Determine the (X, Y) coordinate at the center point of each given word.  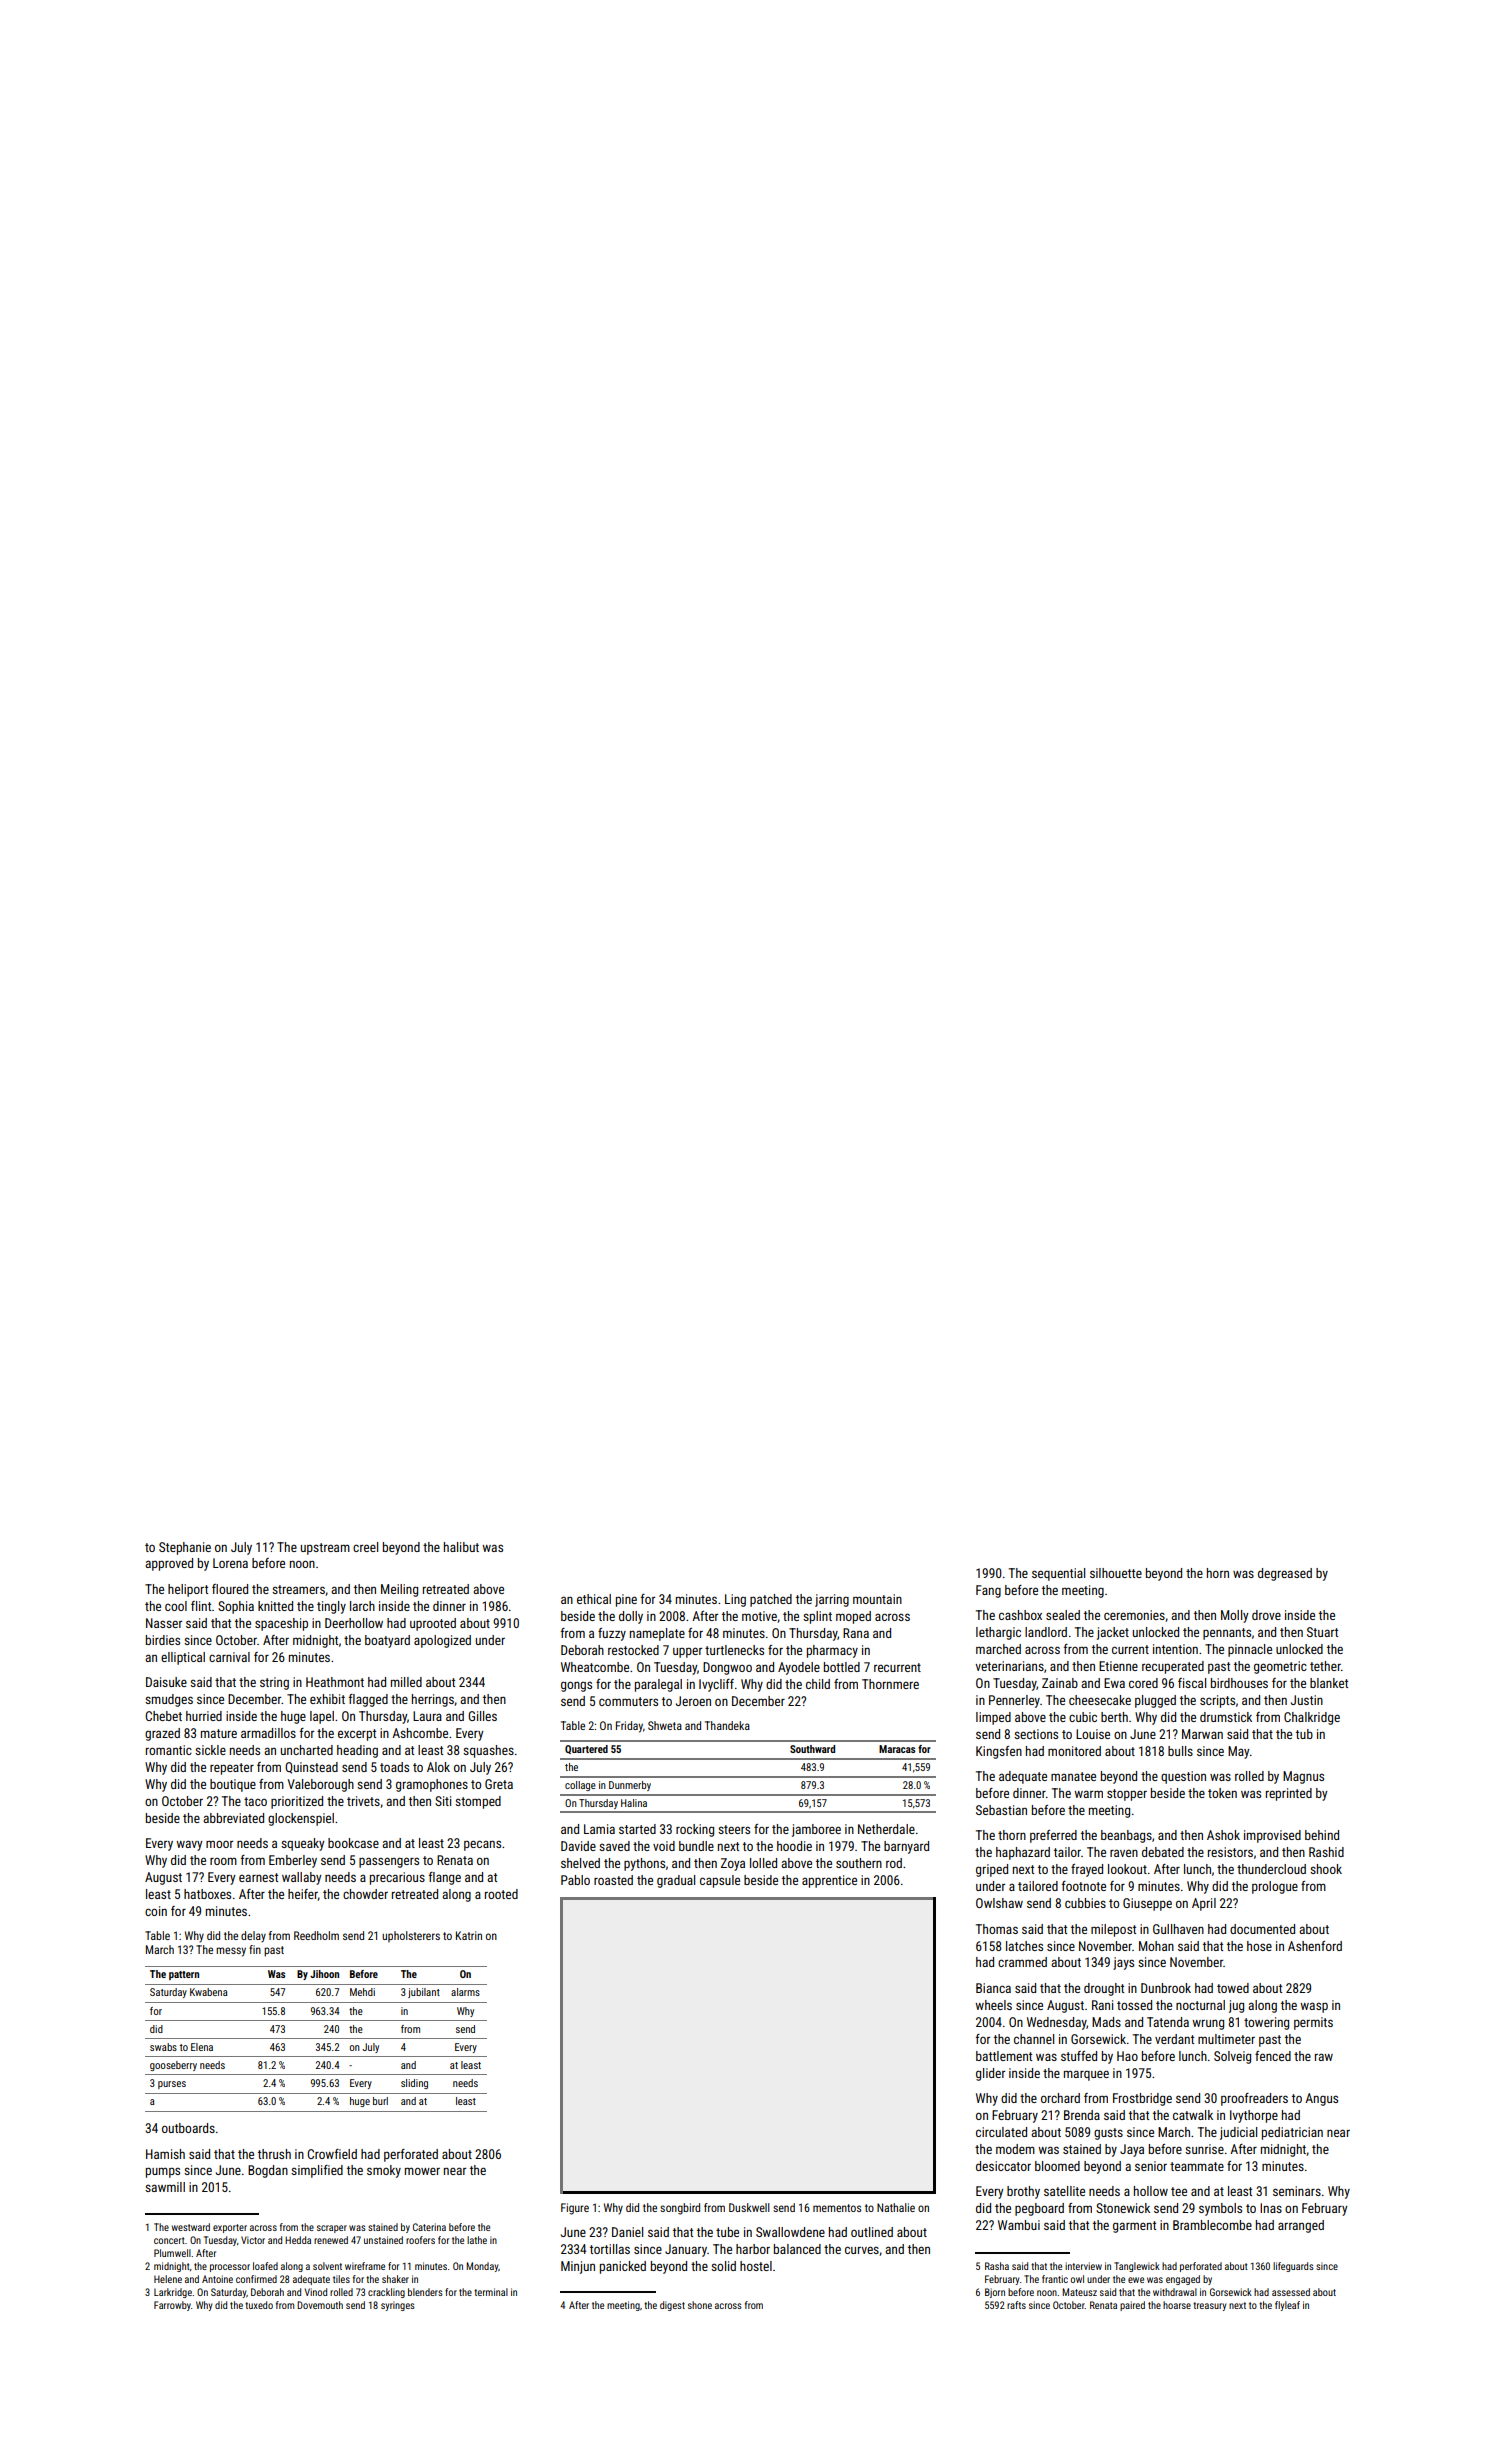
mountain (877, 1599)
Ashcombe (420, 1733)
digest (672, 2306)
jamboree (816, 1830)
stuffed (1079, 2056)
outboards (188, 2128)
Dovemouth (320, 2305)
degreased (1285, 1574)
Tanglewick (1137, 2267)
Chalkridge (1312, 1718)
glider (990, 2074)
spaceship (281, 1624)
